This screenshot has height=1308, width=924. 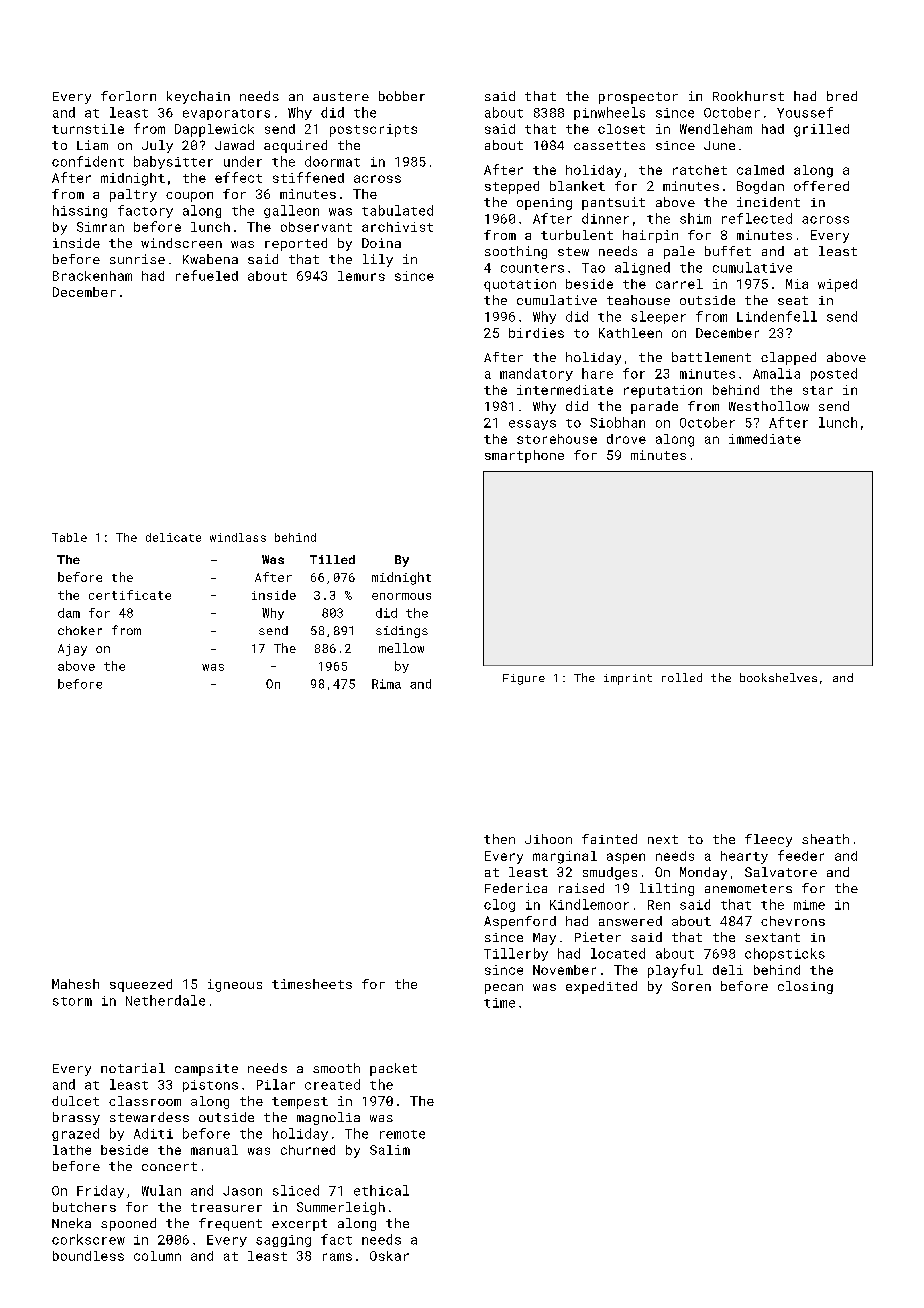 I want to click on campsite, so click(x=206, y=1070).
